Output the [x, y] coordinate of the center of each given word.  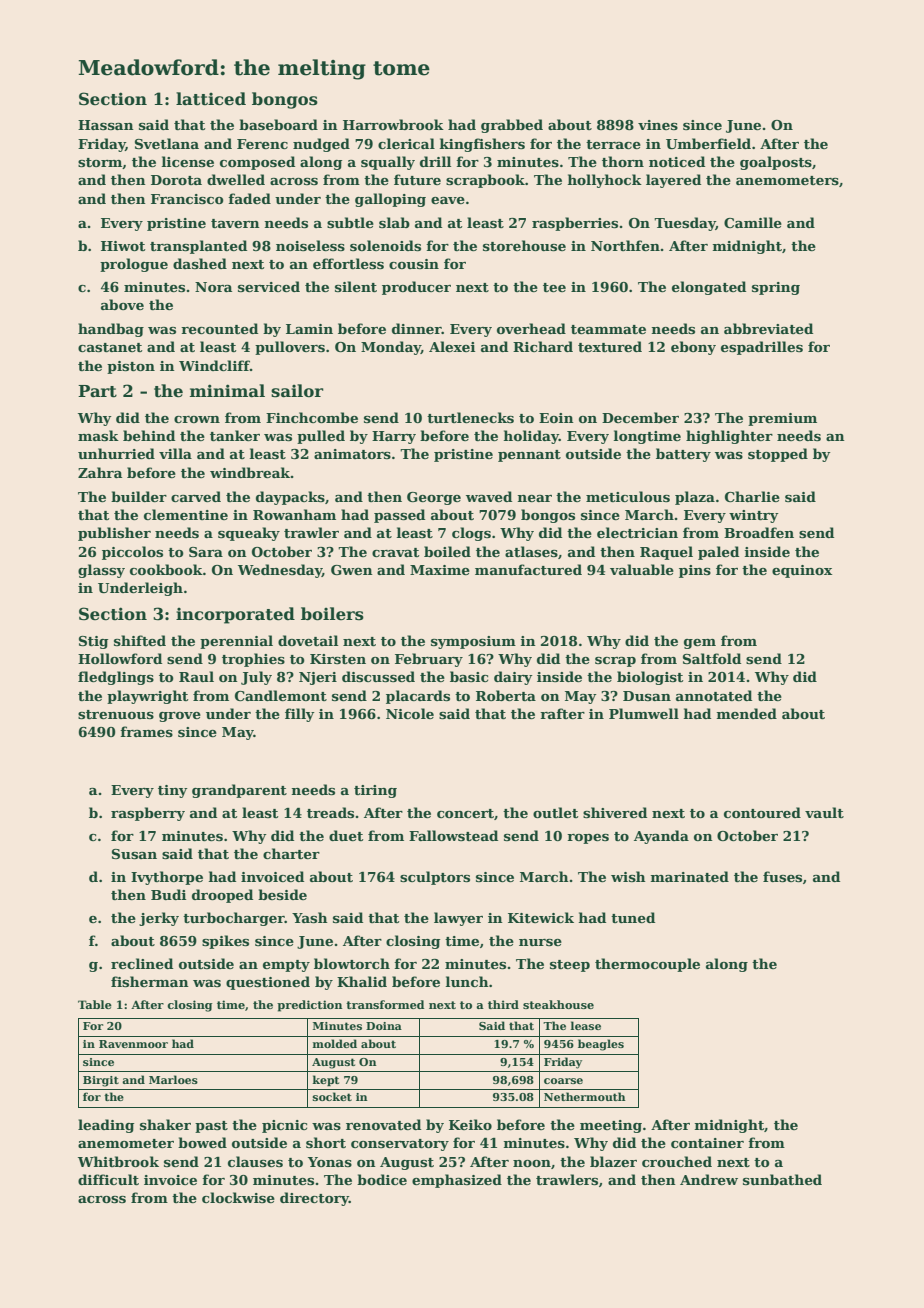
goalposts [776, 163]
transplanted [198, 247]
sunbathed [782, 1179]
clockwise [238, 1197]
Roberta [506, 695]
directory [314, 1199]
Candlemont [281, 695]
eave [448, 200]
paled [718, 553]
